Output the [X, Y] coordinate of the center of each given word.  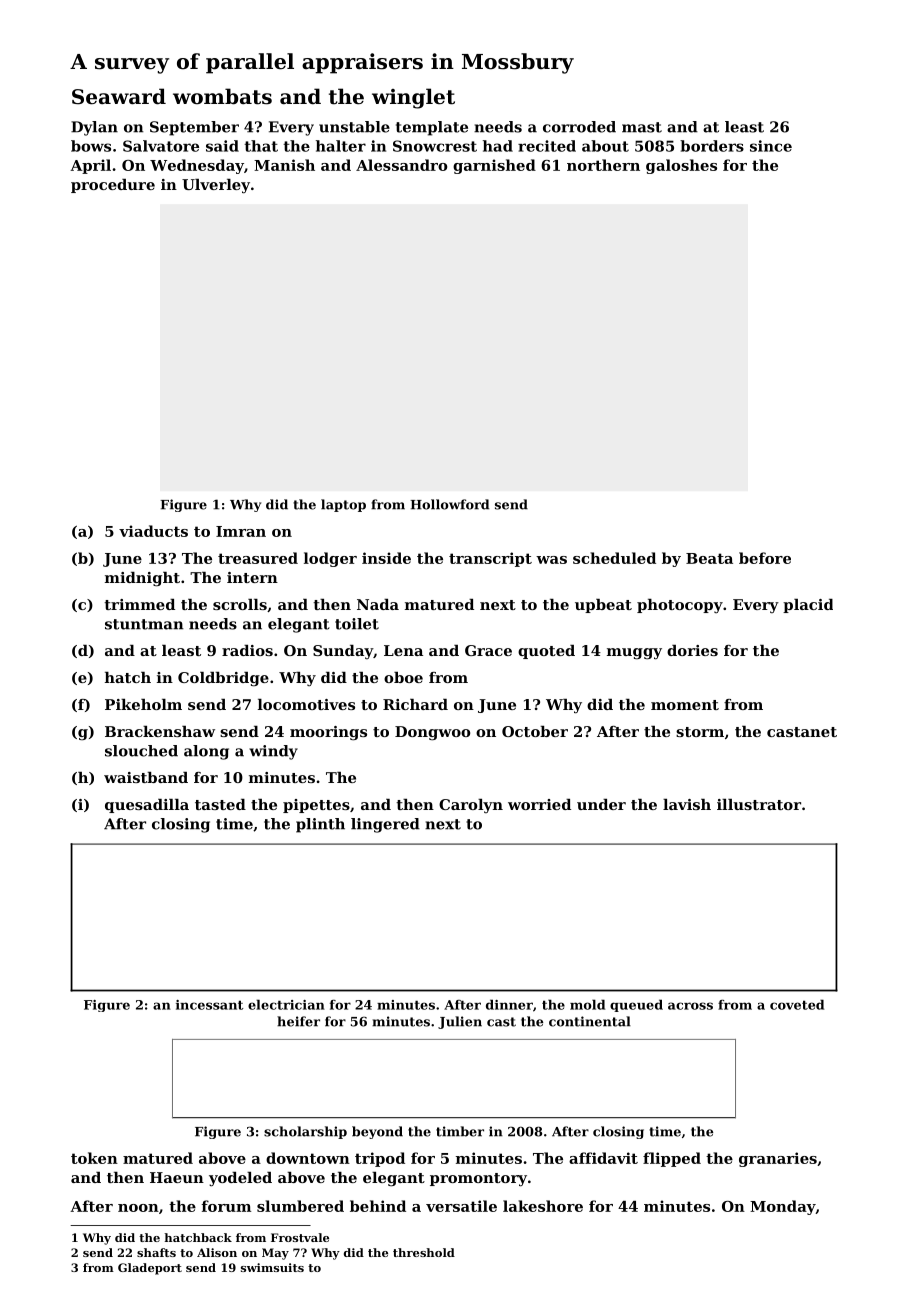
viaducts [153, 531]
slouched [141, 751]
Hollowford [449, 504]
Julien [460, 1022]
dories [692, 650]
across [690, 1006]
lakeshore [543, 1206]
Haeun [177, 1177]
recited [547, 146]
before [765, 558]
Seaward [119, 96]
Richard [415, 704]
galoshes [681, 166]
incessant [209, 1005]
